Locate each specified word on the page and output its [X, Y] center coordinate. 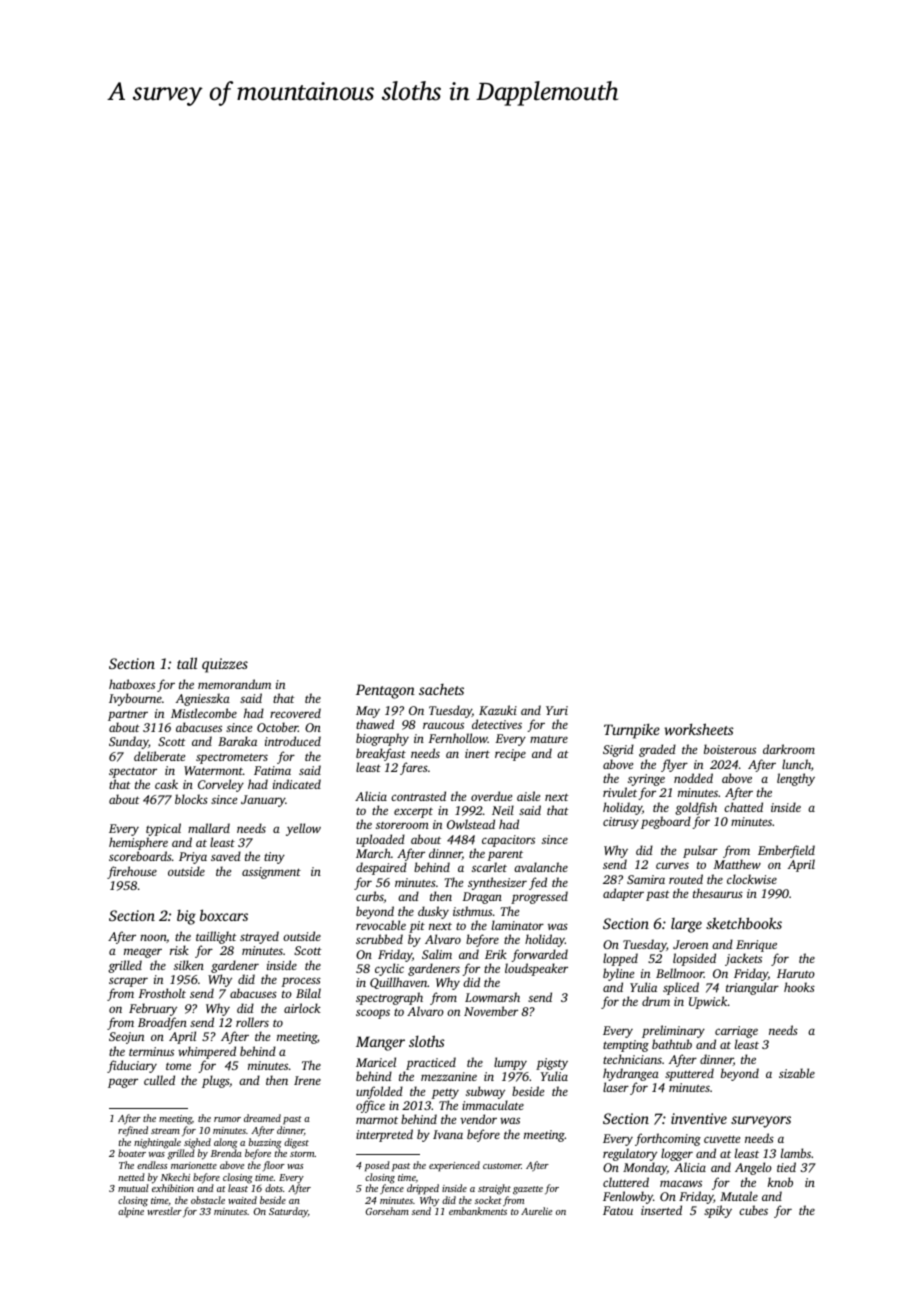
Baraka [237, 741]
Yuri [557, 710]
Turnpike [632, 731]
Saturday [288, 1212]
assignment [271, 873]
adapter [623, 894]
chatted [743, 807]
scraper [128, 982]
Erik [496, 954]
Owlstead [471, 824]
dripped [423, 1189]
